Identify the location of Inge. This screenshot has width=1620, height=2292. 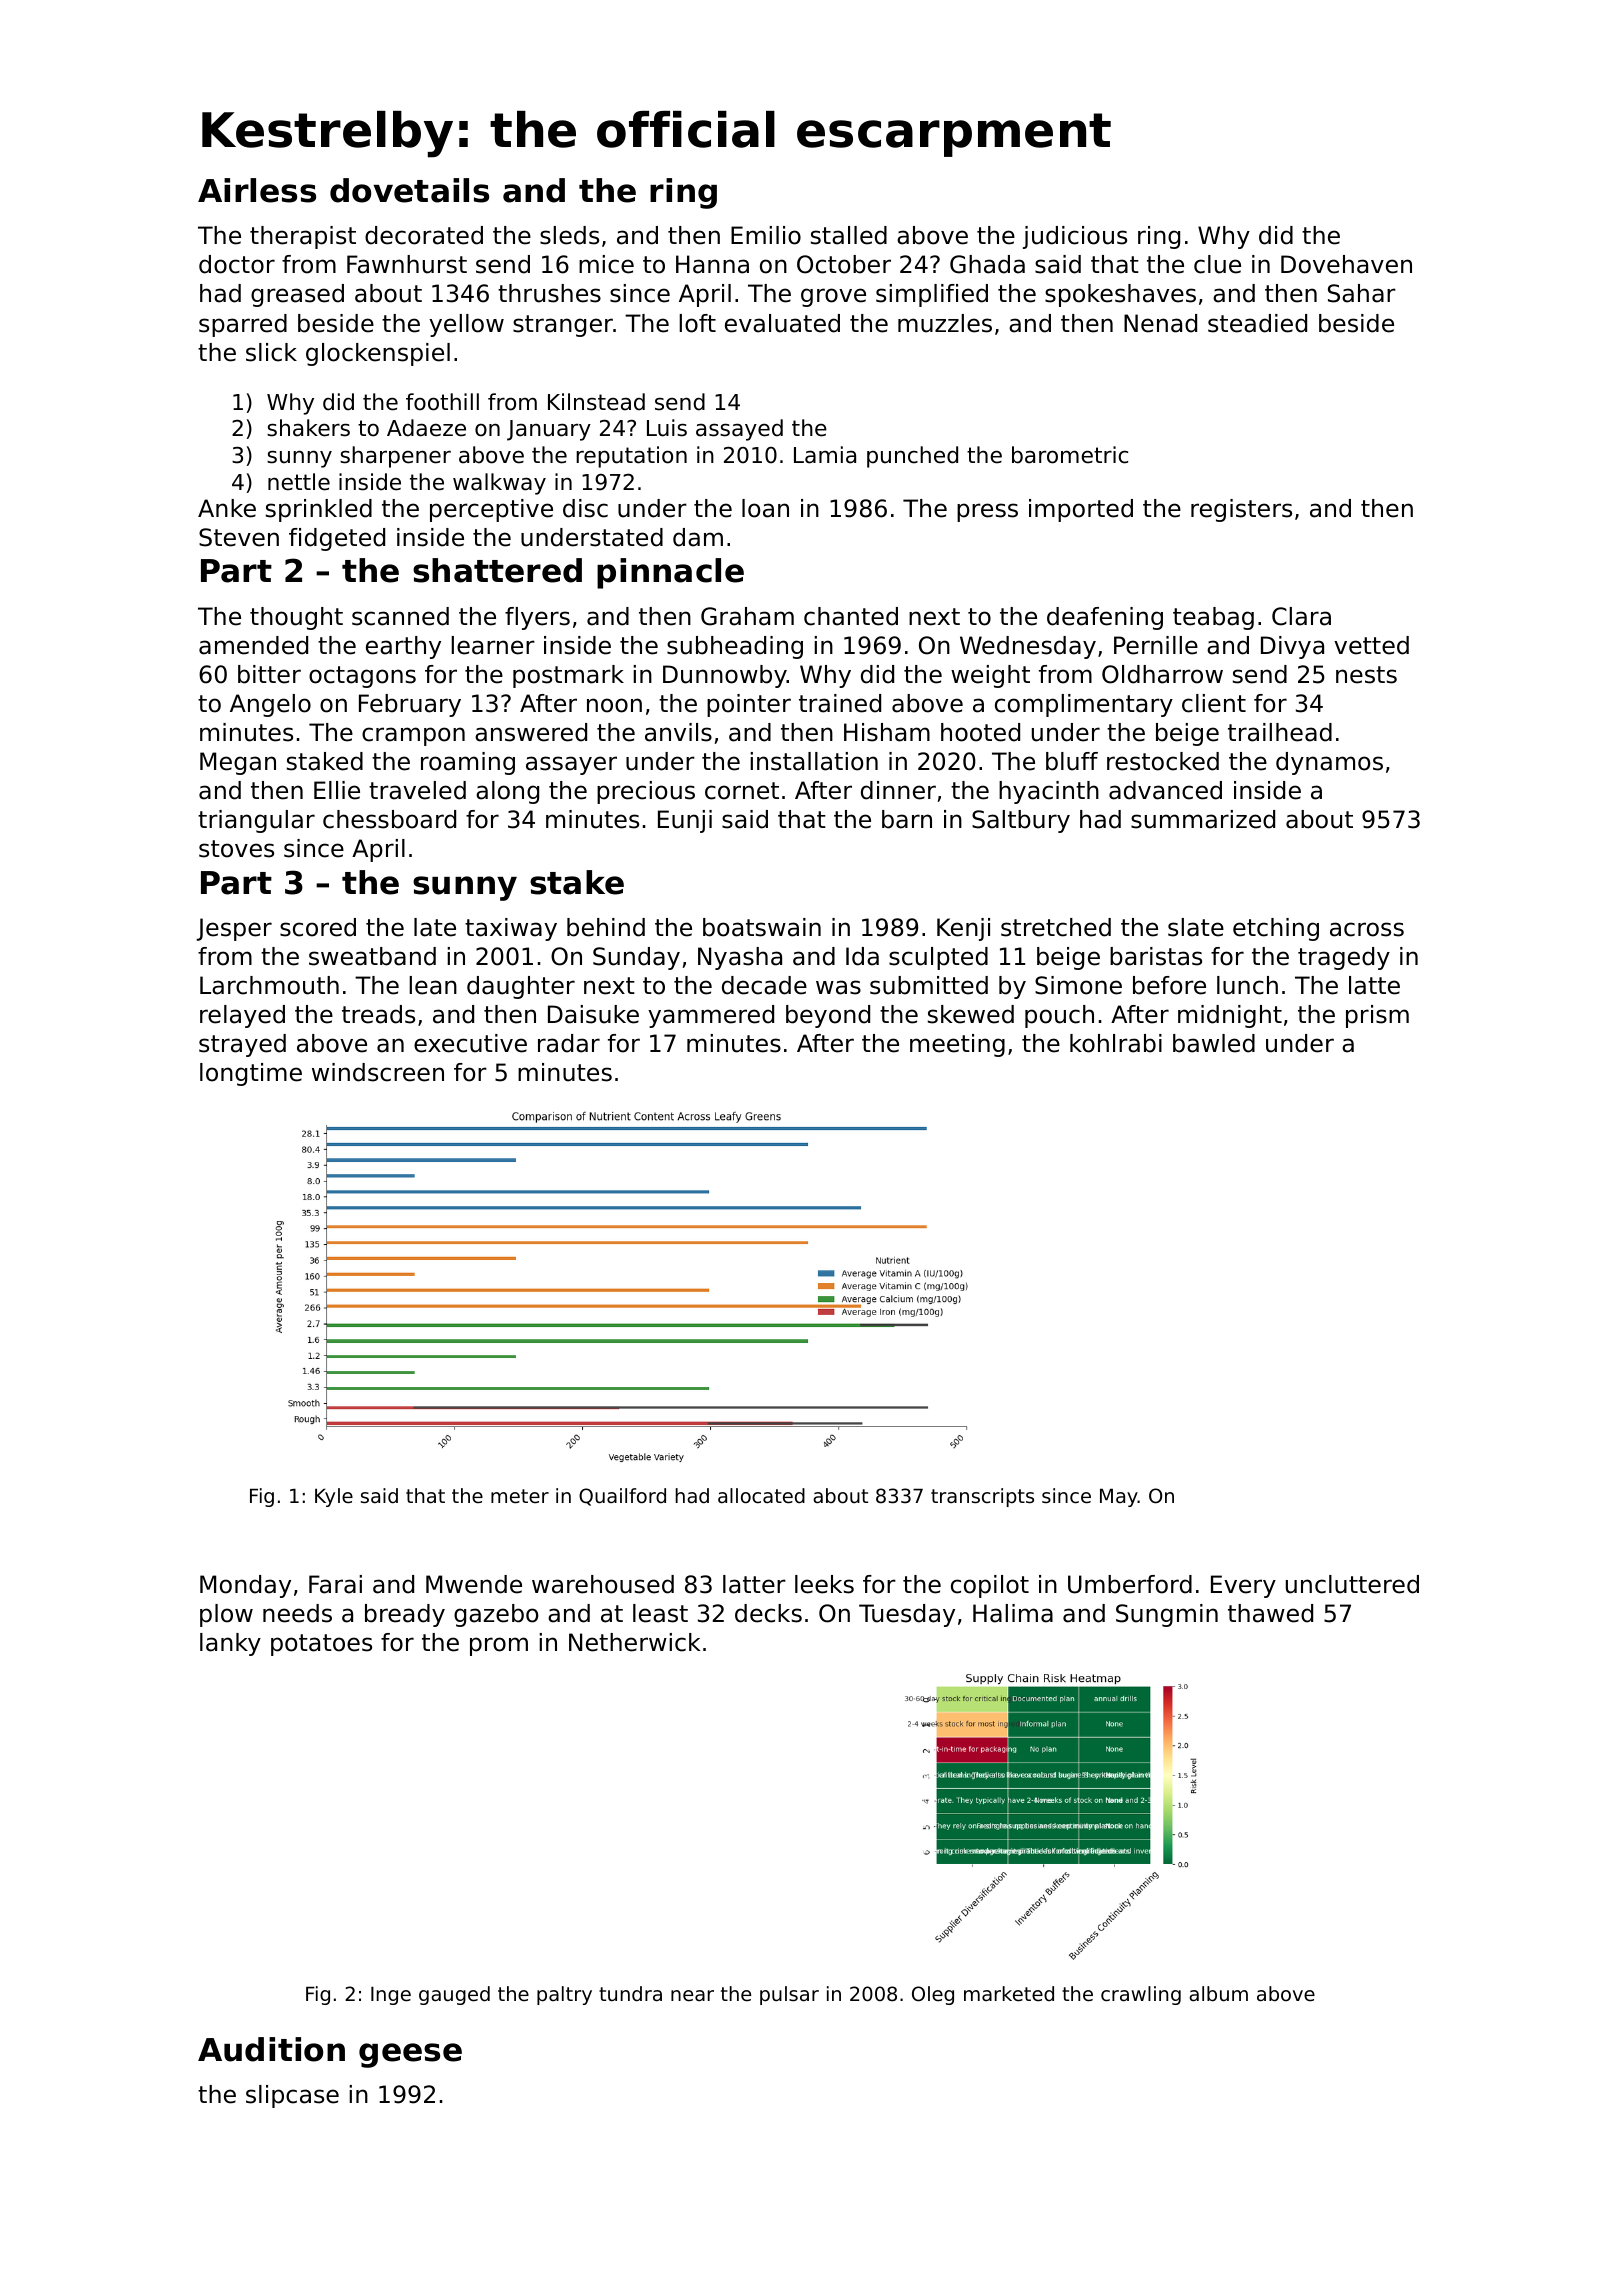
(391, 1996).
